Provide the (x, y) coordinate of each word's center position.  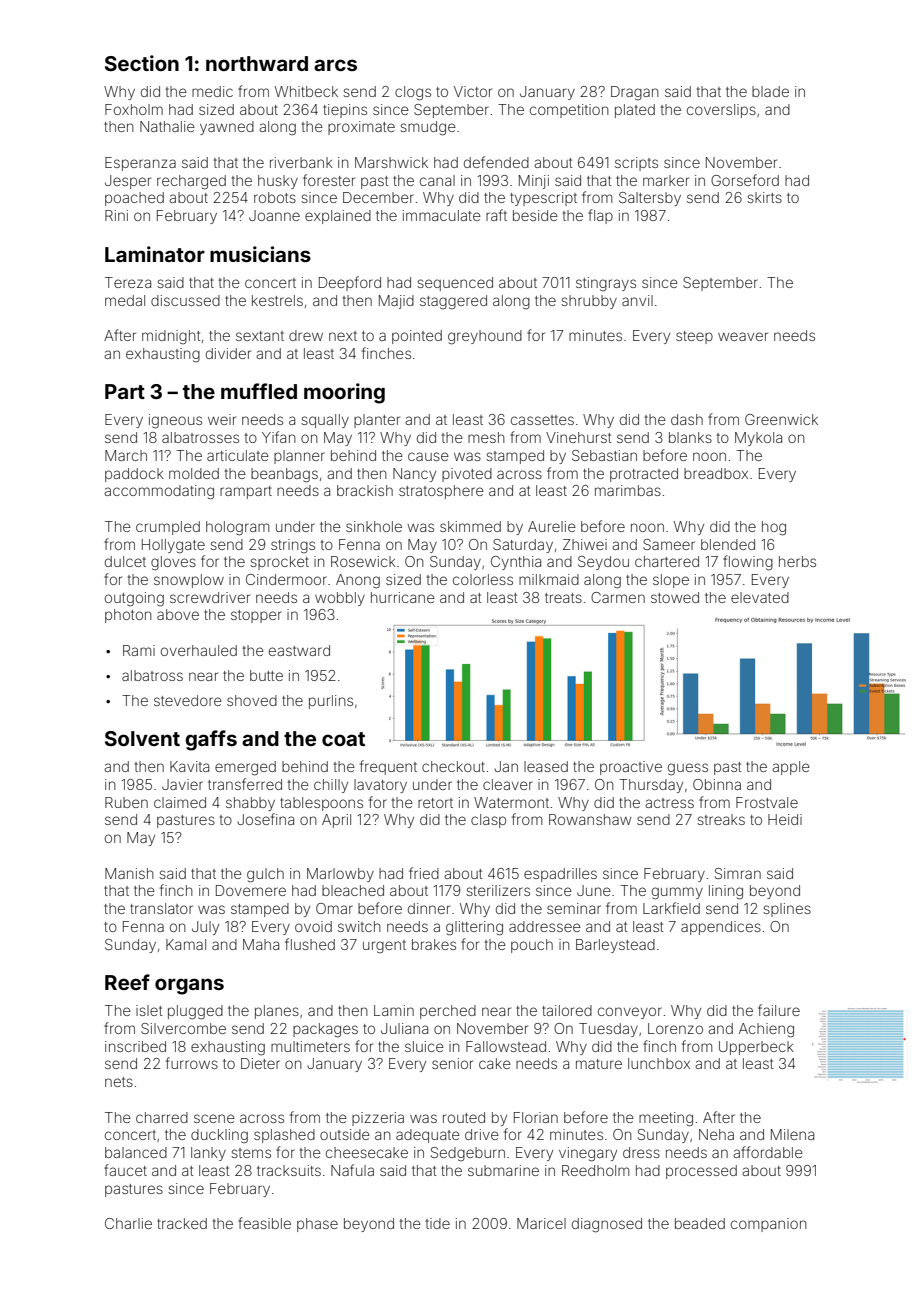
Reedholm (595, 1170)
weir (222, 419)
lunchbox (659, 1063)
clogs (413, 93)
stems (251, 1153)
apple (791, 768)
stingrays (606, 284)
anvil (637, 300)
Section (142, 63)
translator (161, 908)
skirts (764, 197)
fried (424, 873)
